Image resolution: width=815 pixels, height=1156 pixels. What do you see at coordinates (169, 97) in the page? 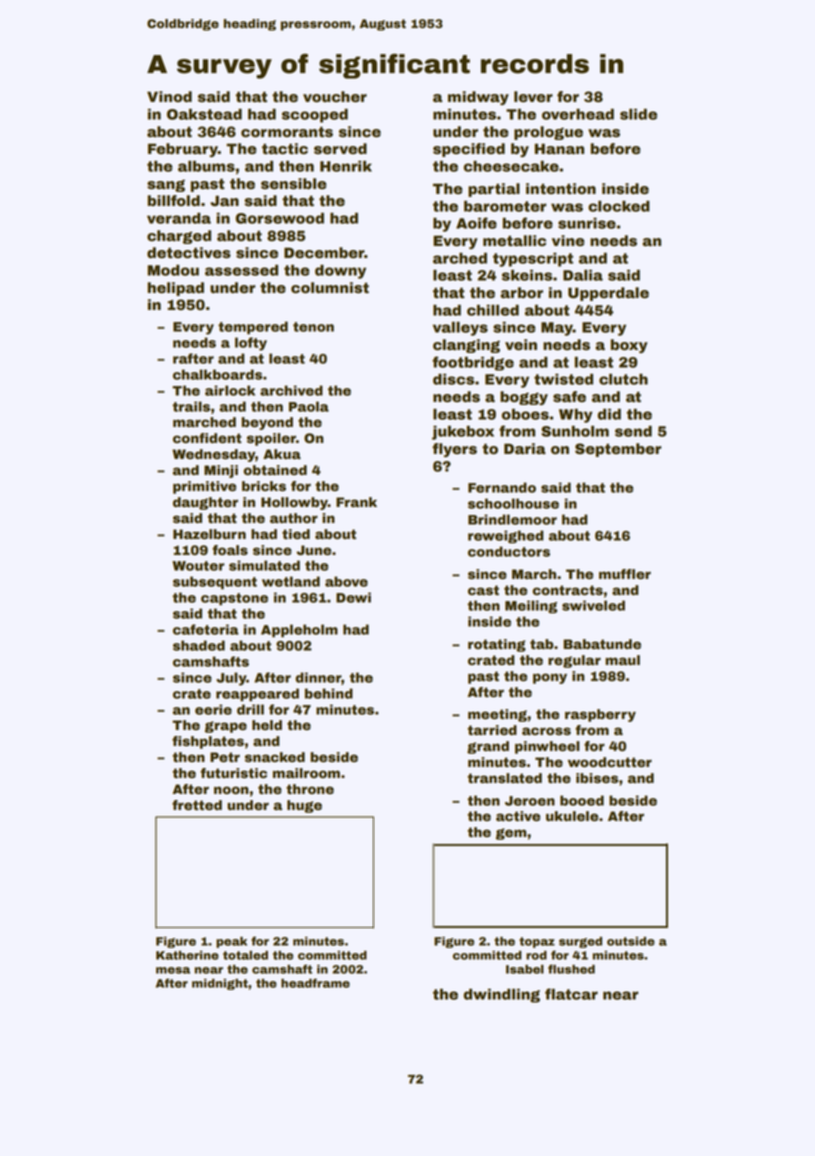
I see `Vinod` at bounding box center [169, 97].
